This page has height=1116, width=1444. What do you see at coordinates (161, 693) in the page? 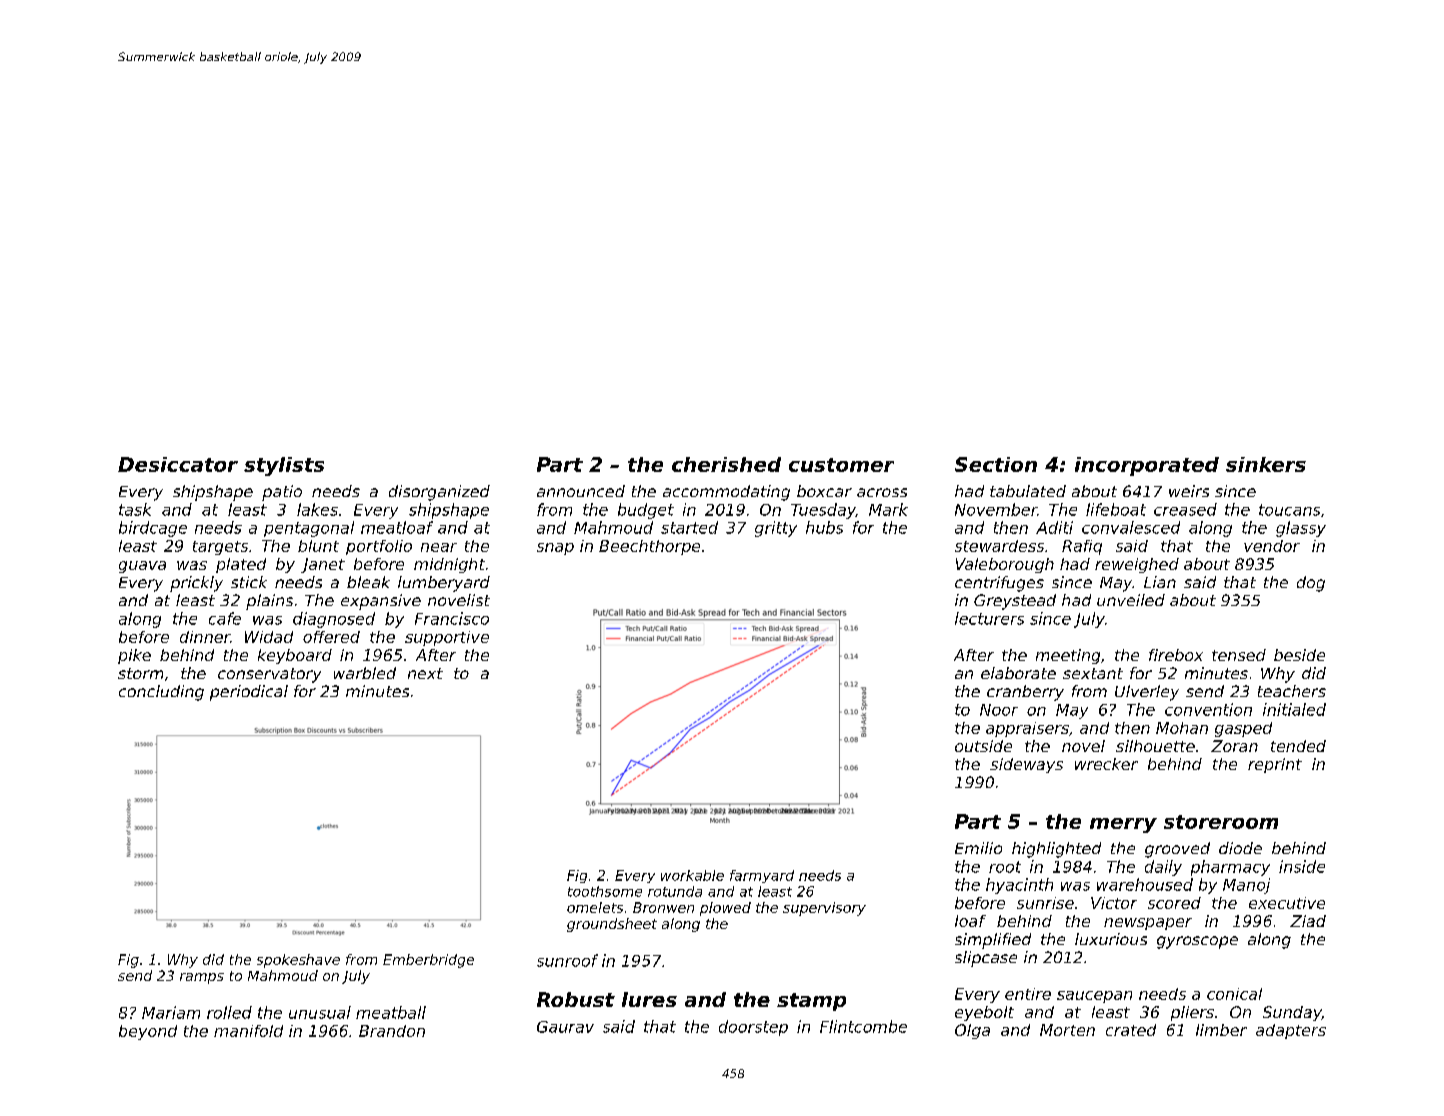
I see `concluding` at bounding box center [161, 693].
